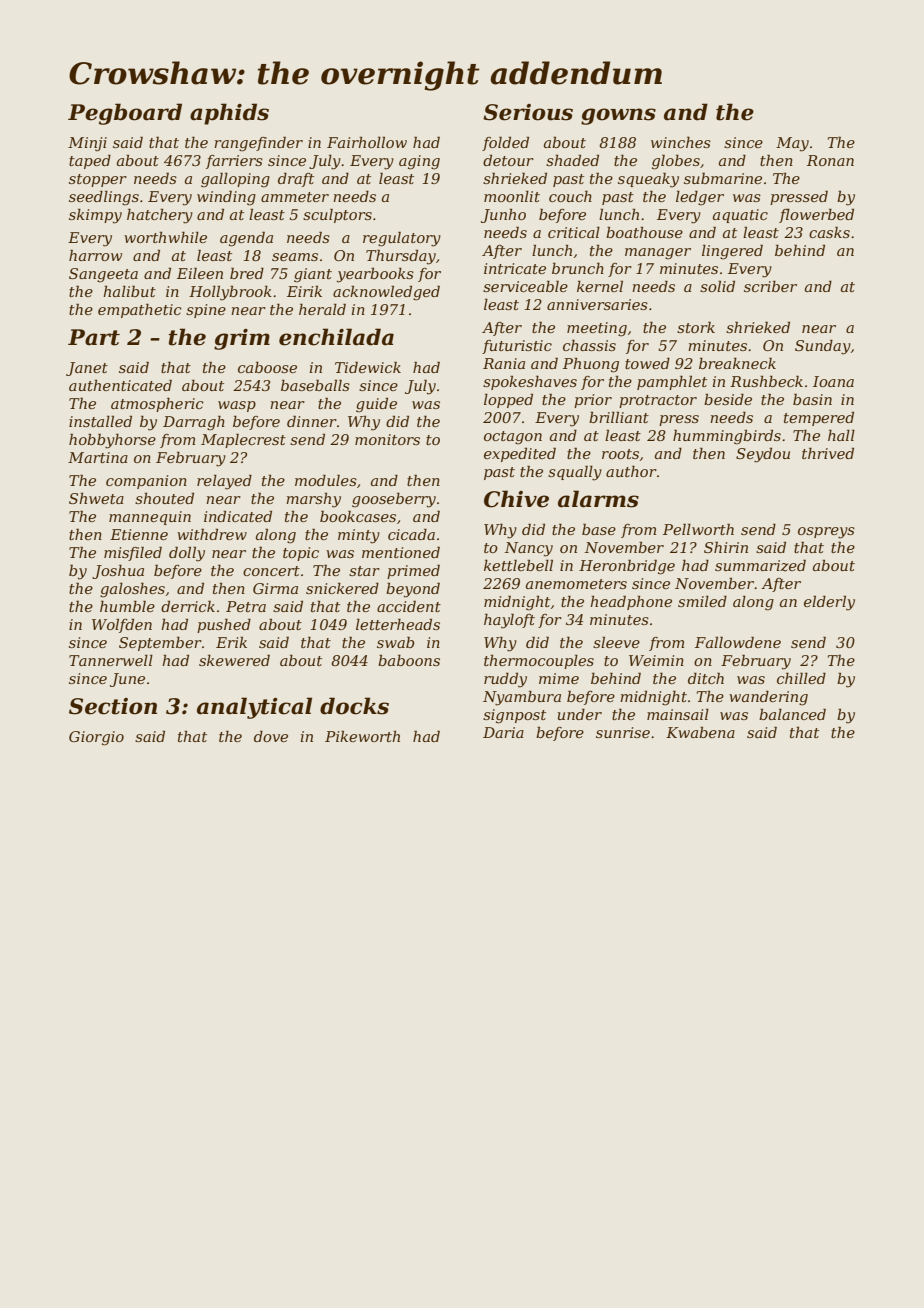 Image resolution: width=924 pixels, height=1308 pixels. I want to click on dove, so click(271, 736).
